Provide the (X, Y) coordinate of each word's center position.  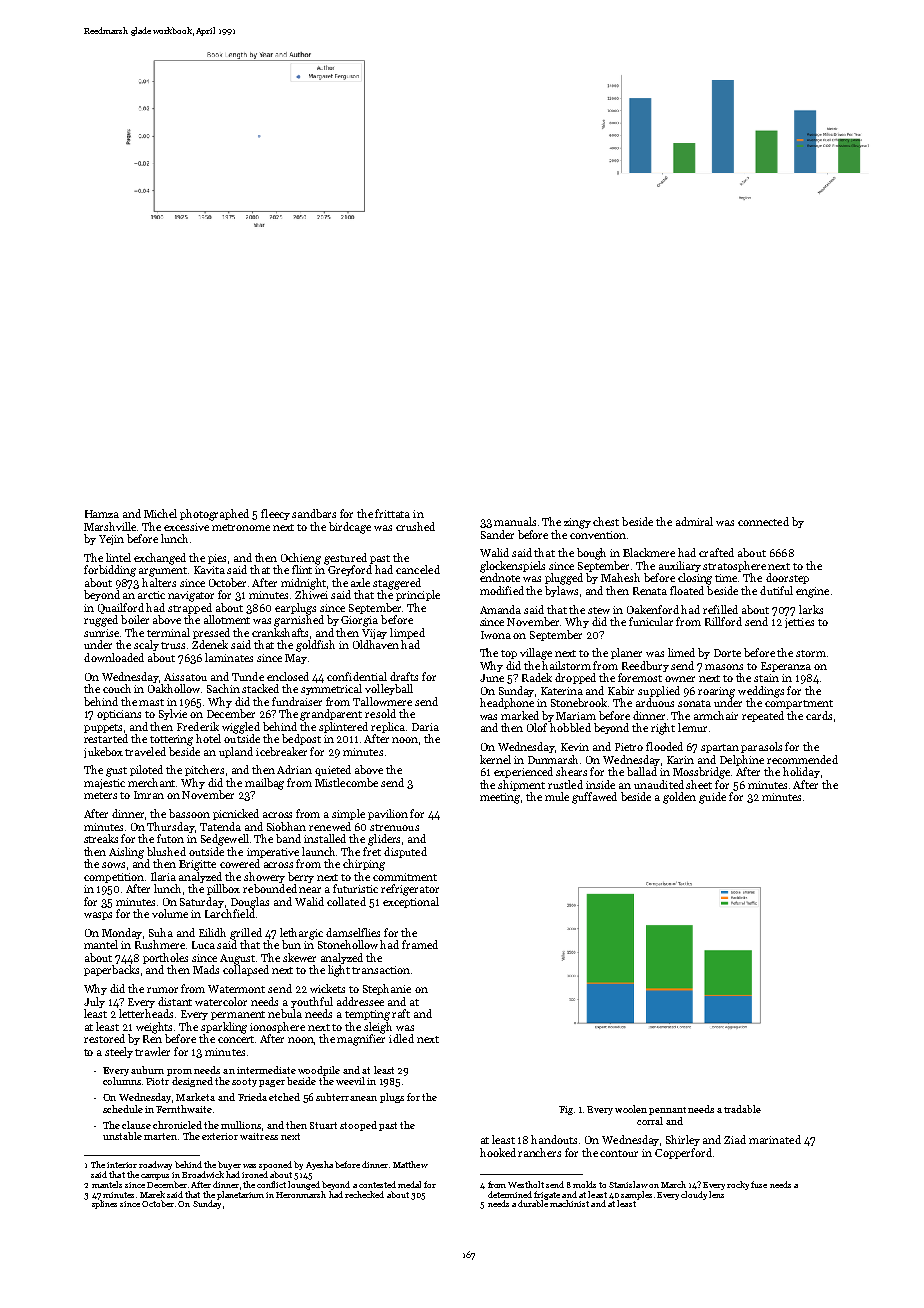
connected (763, 521)
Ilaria (163, 876)
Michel (160, 513)
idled (401, 1038)
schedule (123, 1109)
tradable (742, 1109)
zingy (577, 523)
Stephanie (387, 989)
